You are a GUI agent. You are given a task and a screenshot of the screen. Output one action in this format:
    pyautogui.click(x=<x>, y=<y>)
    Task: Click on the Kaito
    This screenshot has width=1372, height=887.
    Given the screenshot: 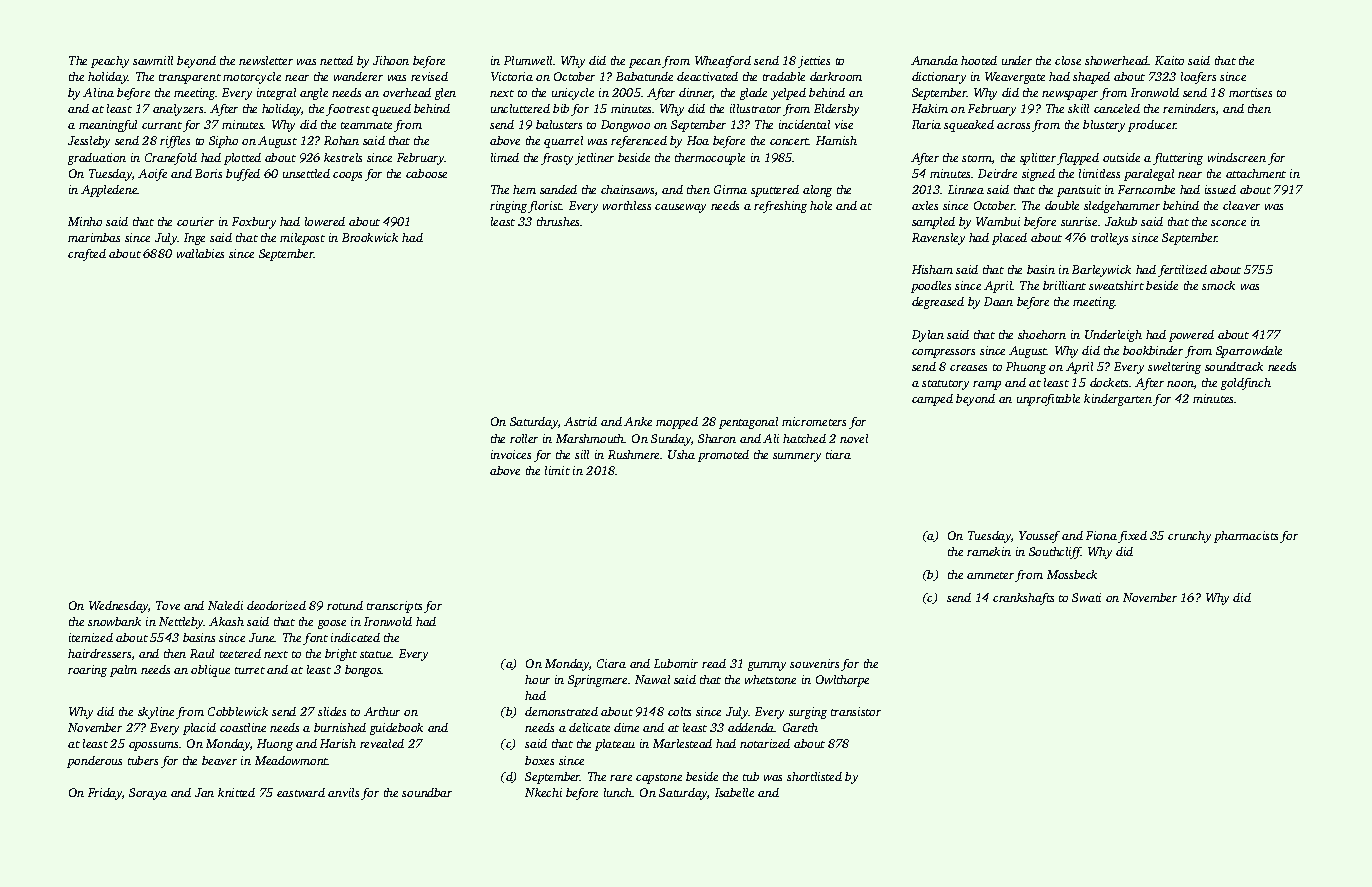 What is the action you would take?
    pyautogui.click(x=1169, y=60)
